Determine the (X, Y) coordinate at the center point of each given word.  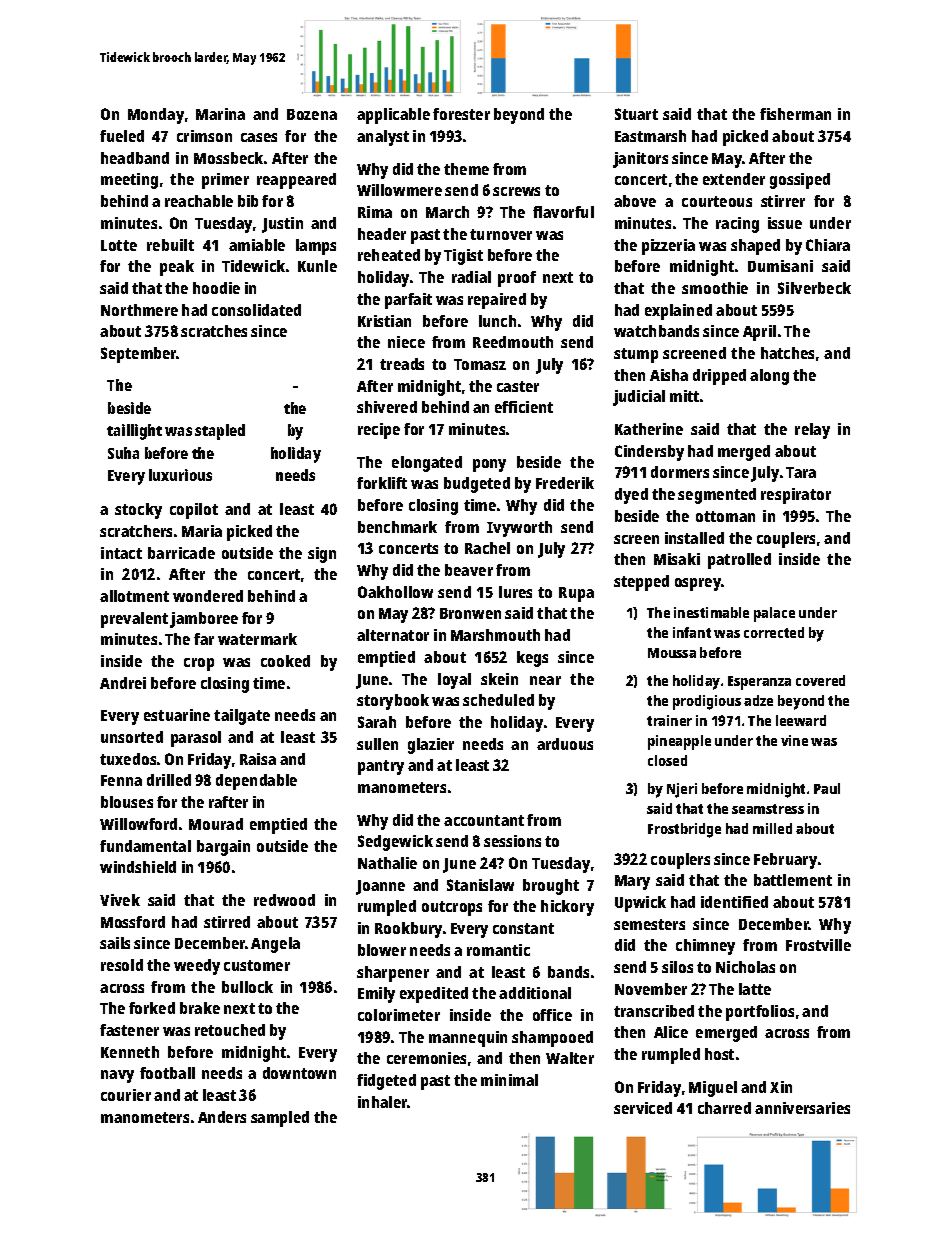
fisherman (795, 114)
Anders (222, 1117)
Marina (220, 114)
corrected (774, 632)
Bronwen (470, 613)
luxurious (180, 475)
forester (461, 114)
